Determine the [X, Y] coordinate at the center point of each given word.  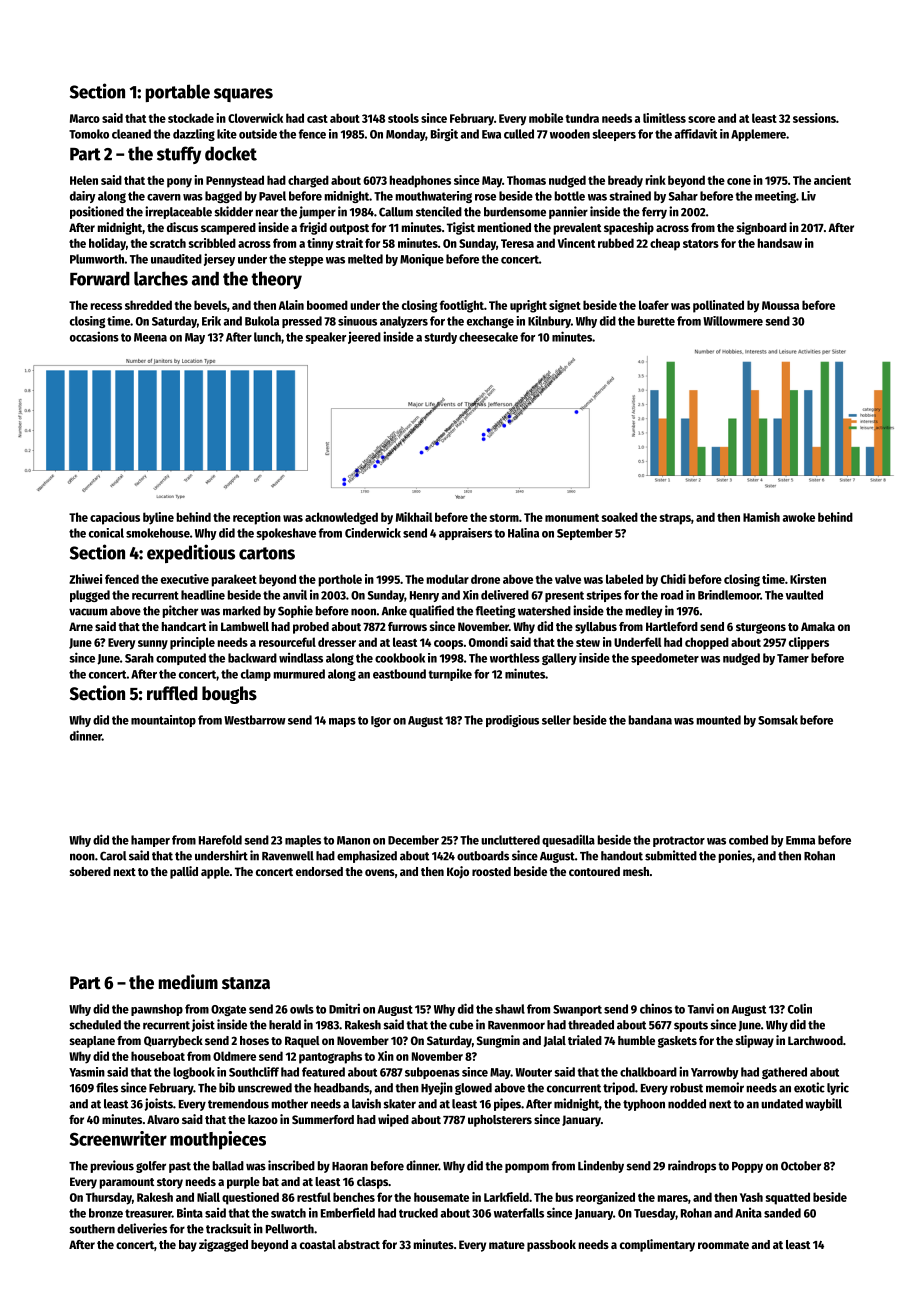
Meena [150, 337]
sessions [814, 118]
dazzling [194, 135]
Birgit [444, 134]
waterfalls [519, 1213]
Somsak [778, 720]
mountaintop [163, 721]
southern [92, 1229]
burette [656, 321]
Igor [381, 721]
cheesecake [488, 337]
